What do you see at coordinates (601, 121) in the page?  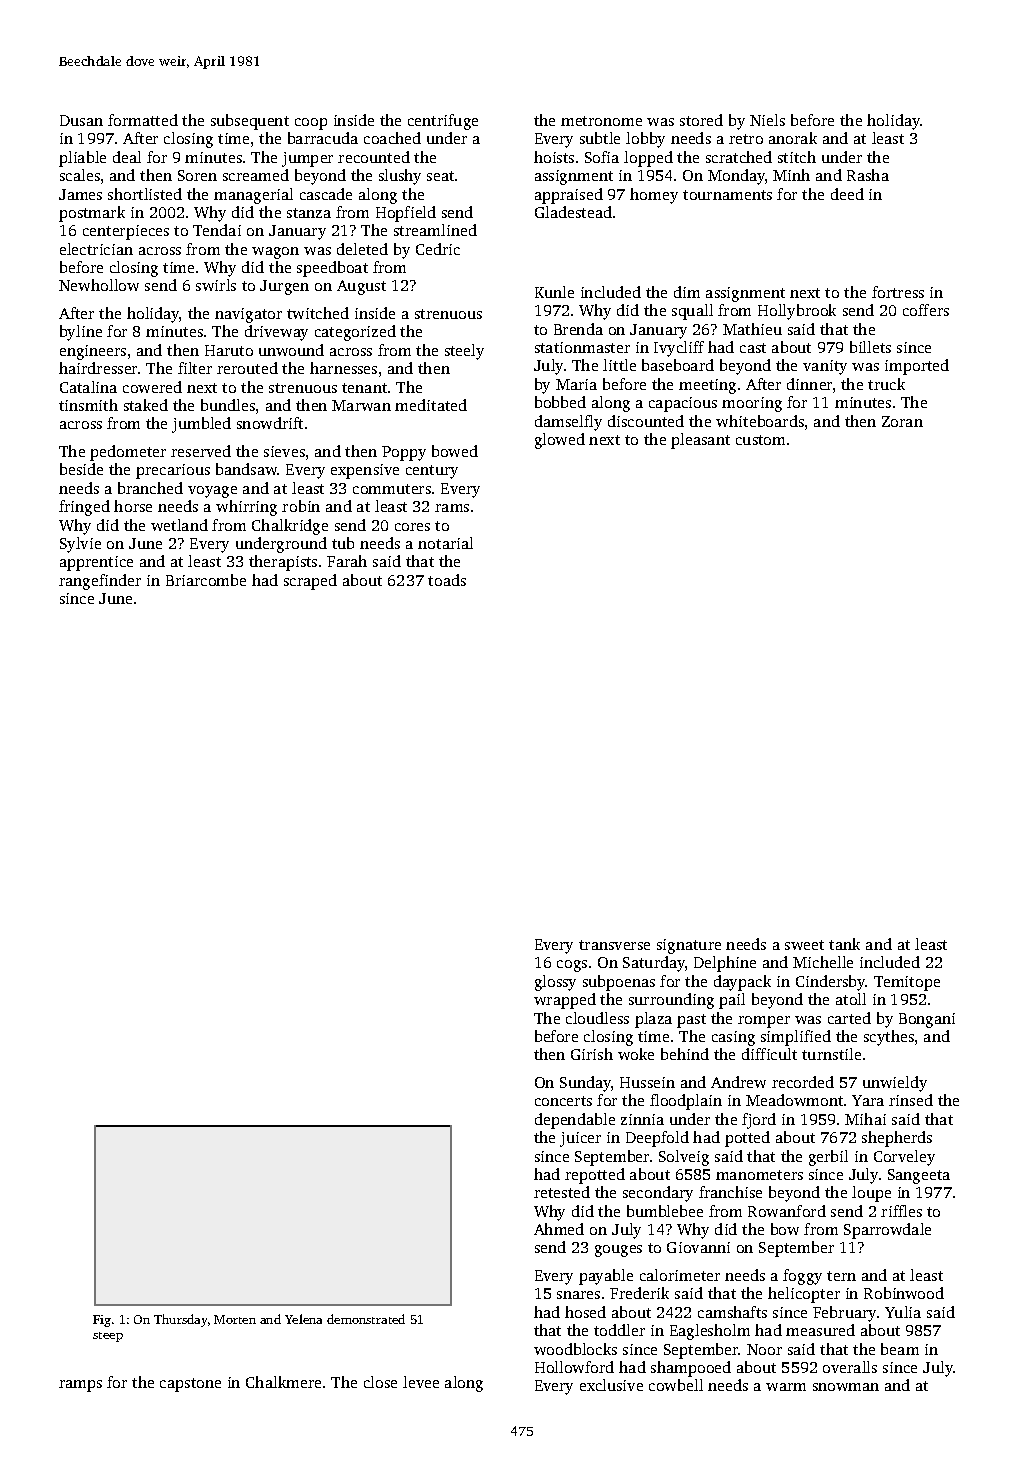 I see `metronome` at bounding box center [601, 121].
